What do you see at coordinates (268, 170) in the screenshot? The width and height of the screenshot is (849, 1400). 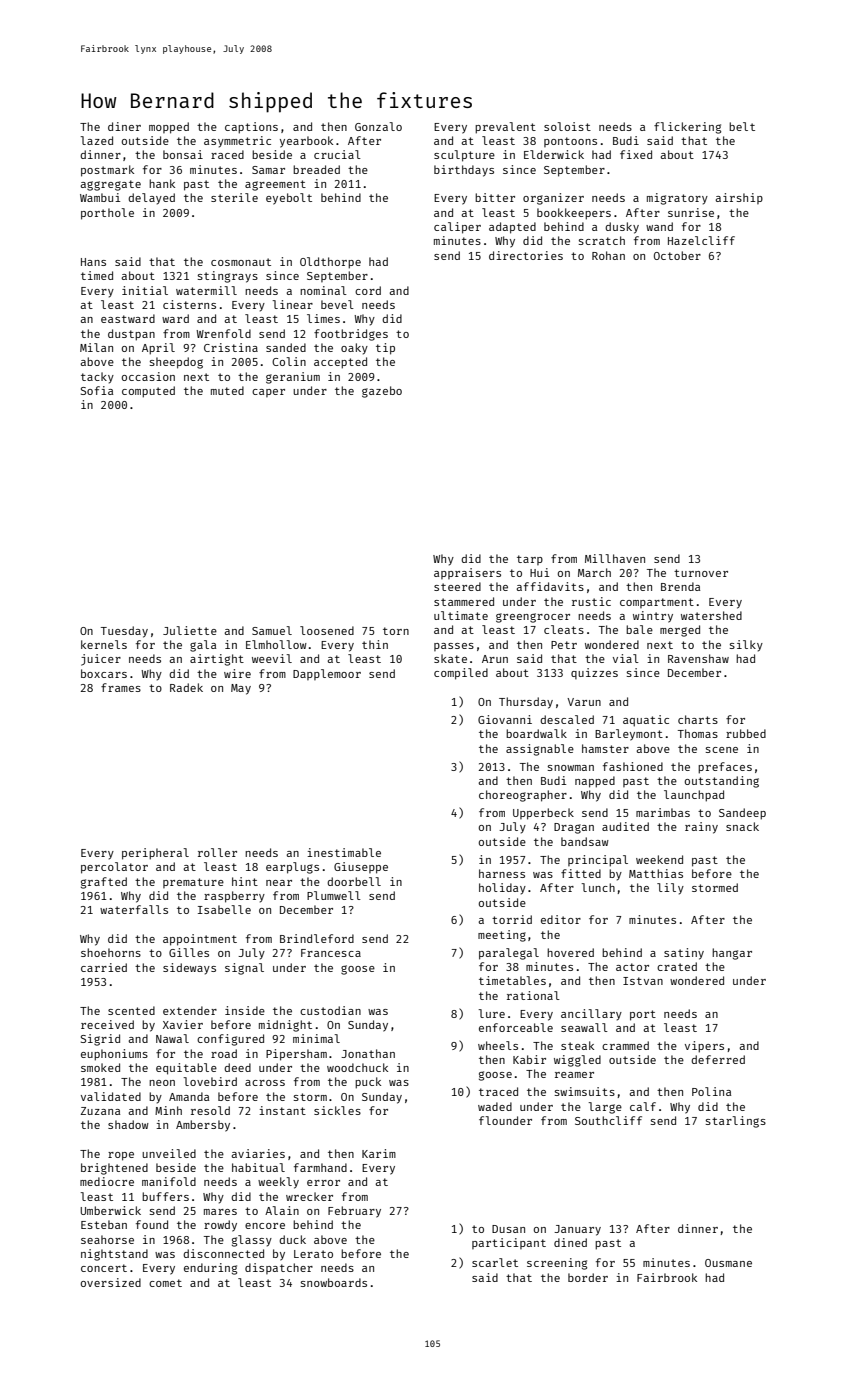 I see `Samar` at bounding box center [268, 170].
